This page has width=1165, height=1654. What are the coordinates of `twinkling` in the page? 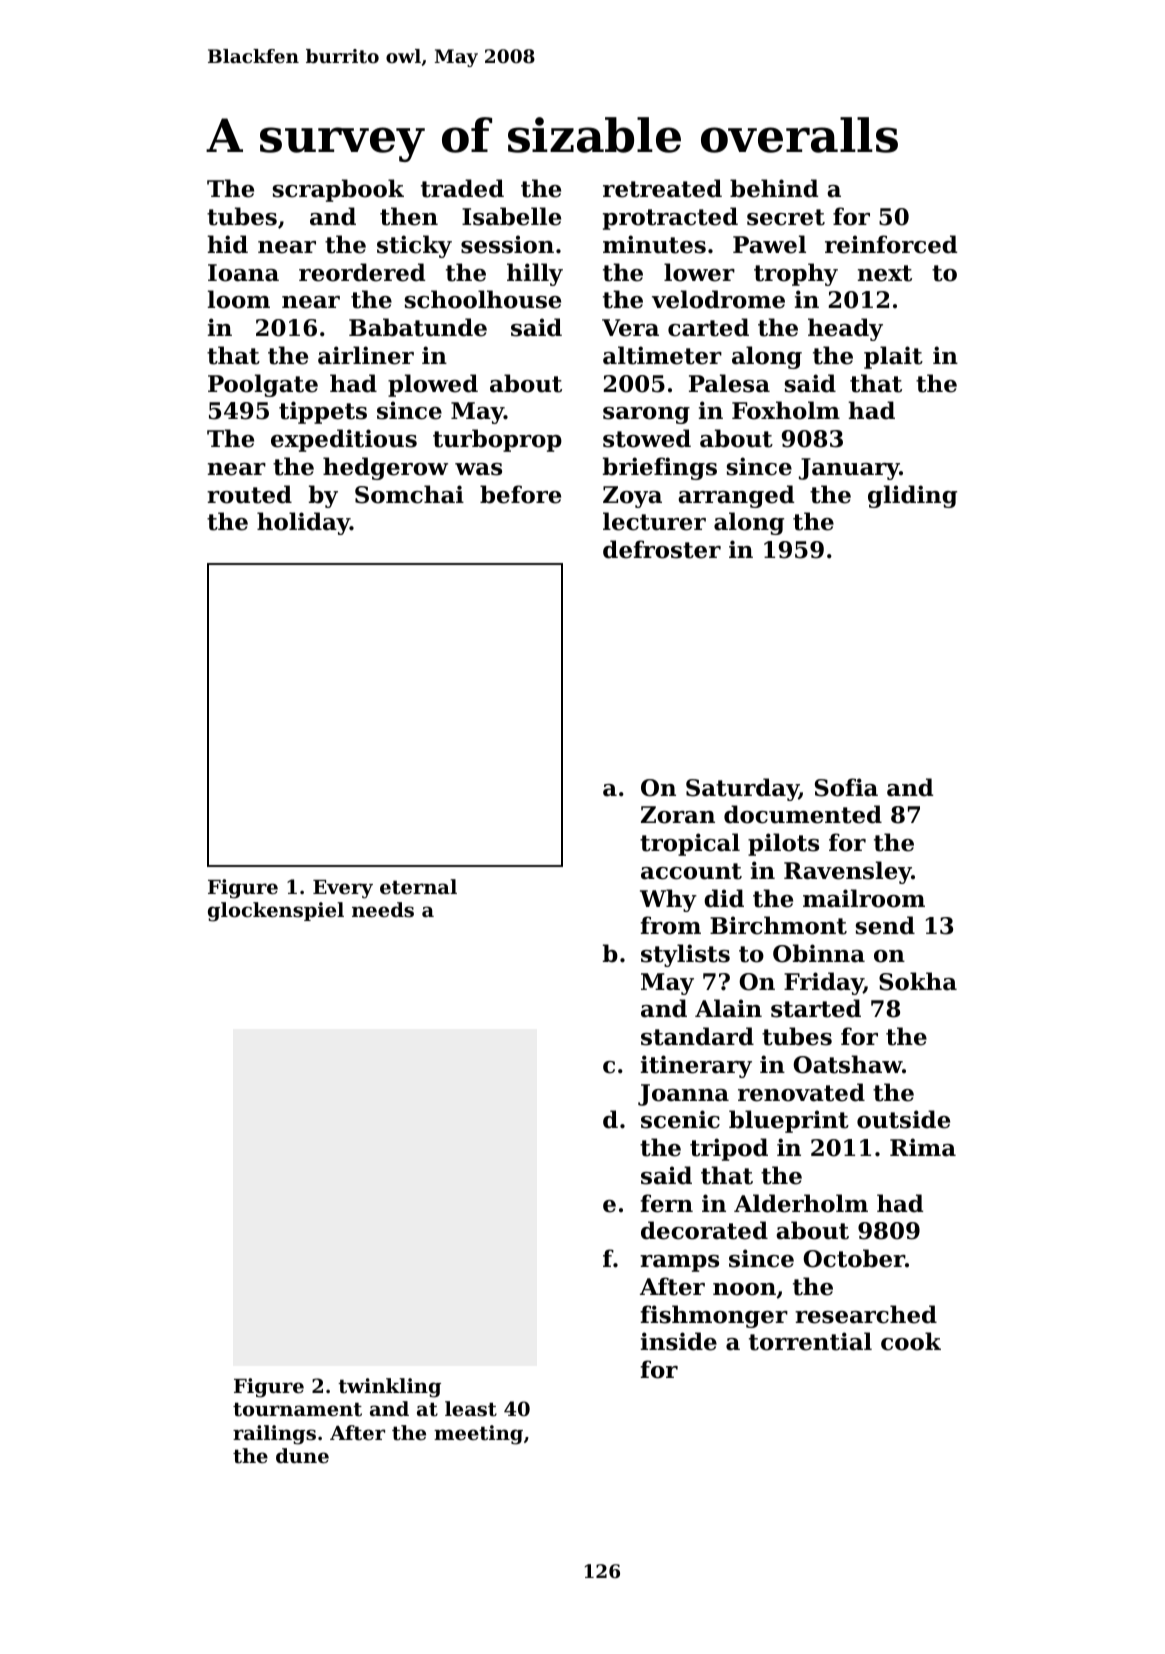 It's located at (389, 1388).
